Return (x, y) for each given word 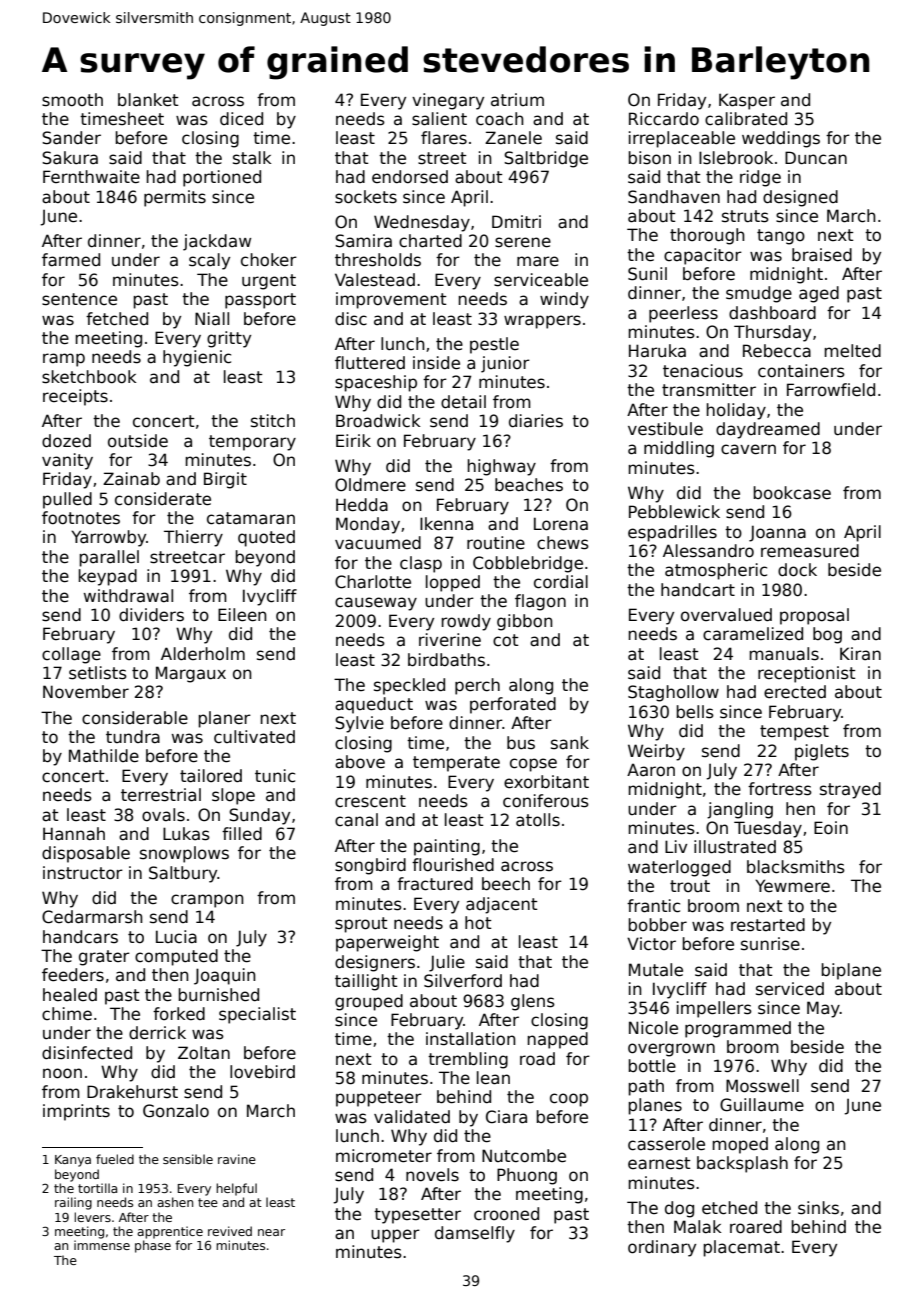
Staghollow (673, 693)
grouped (369, 1002)
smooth (72, 100)
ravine (237, 1159)
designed (800, 198)
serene (523, 242)
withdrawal (128, 596)
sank (570, 743)
